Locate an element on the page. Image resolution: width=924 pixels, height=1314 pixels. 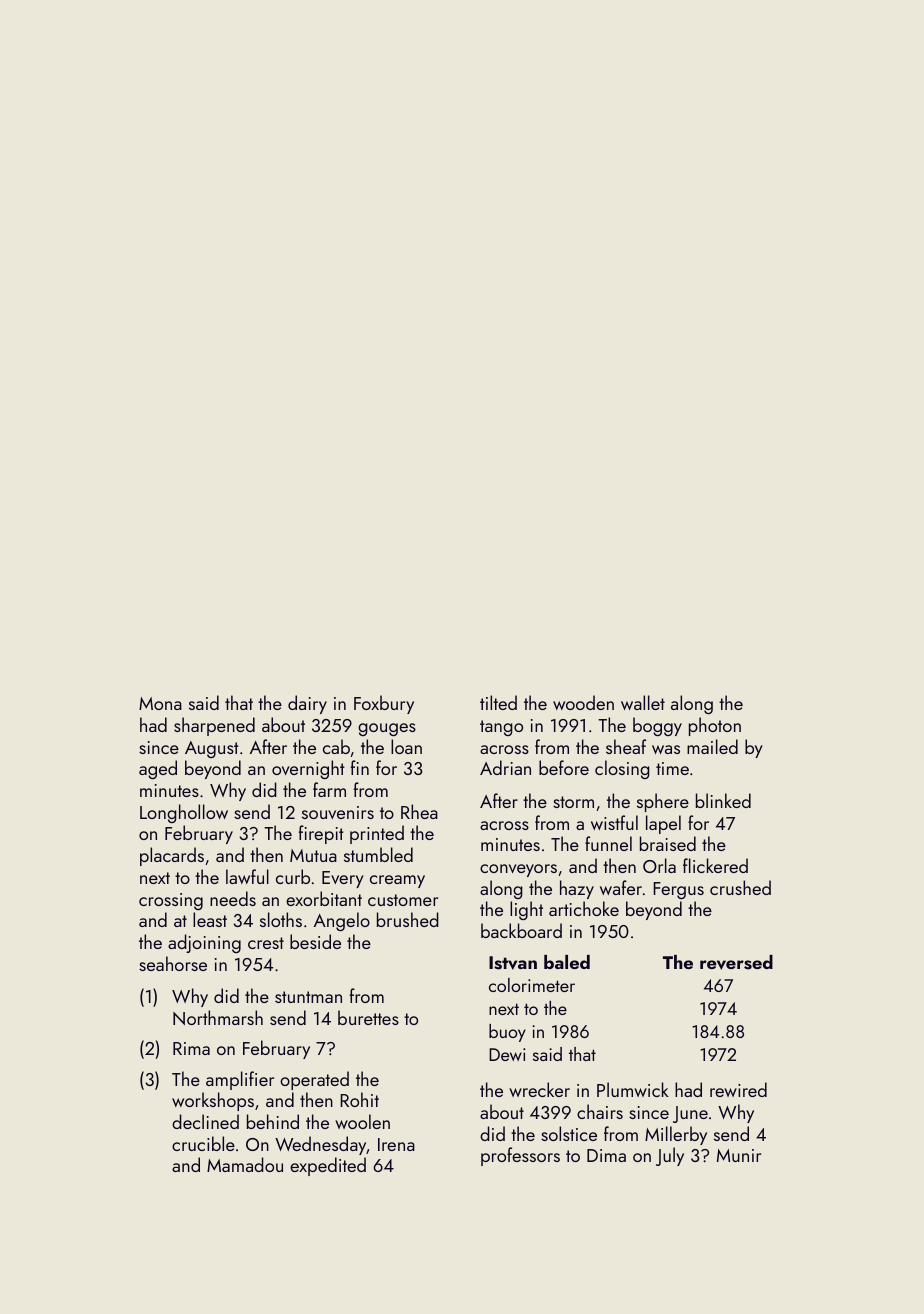
wooden is located at coordinates (583, 702).
